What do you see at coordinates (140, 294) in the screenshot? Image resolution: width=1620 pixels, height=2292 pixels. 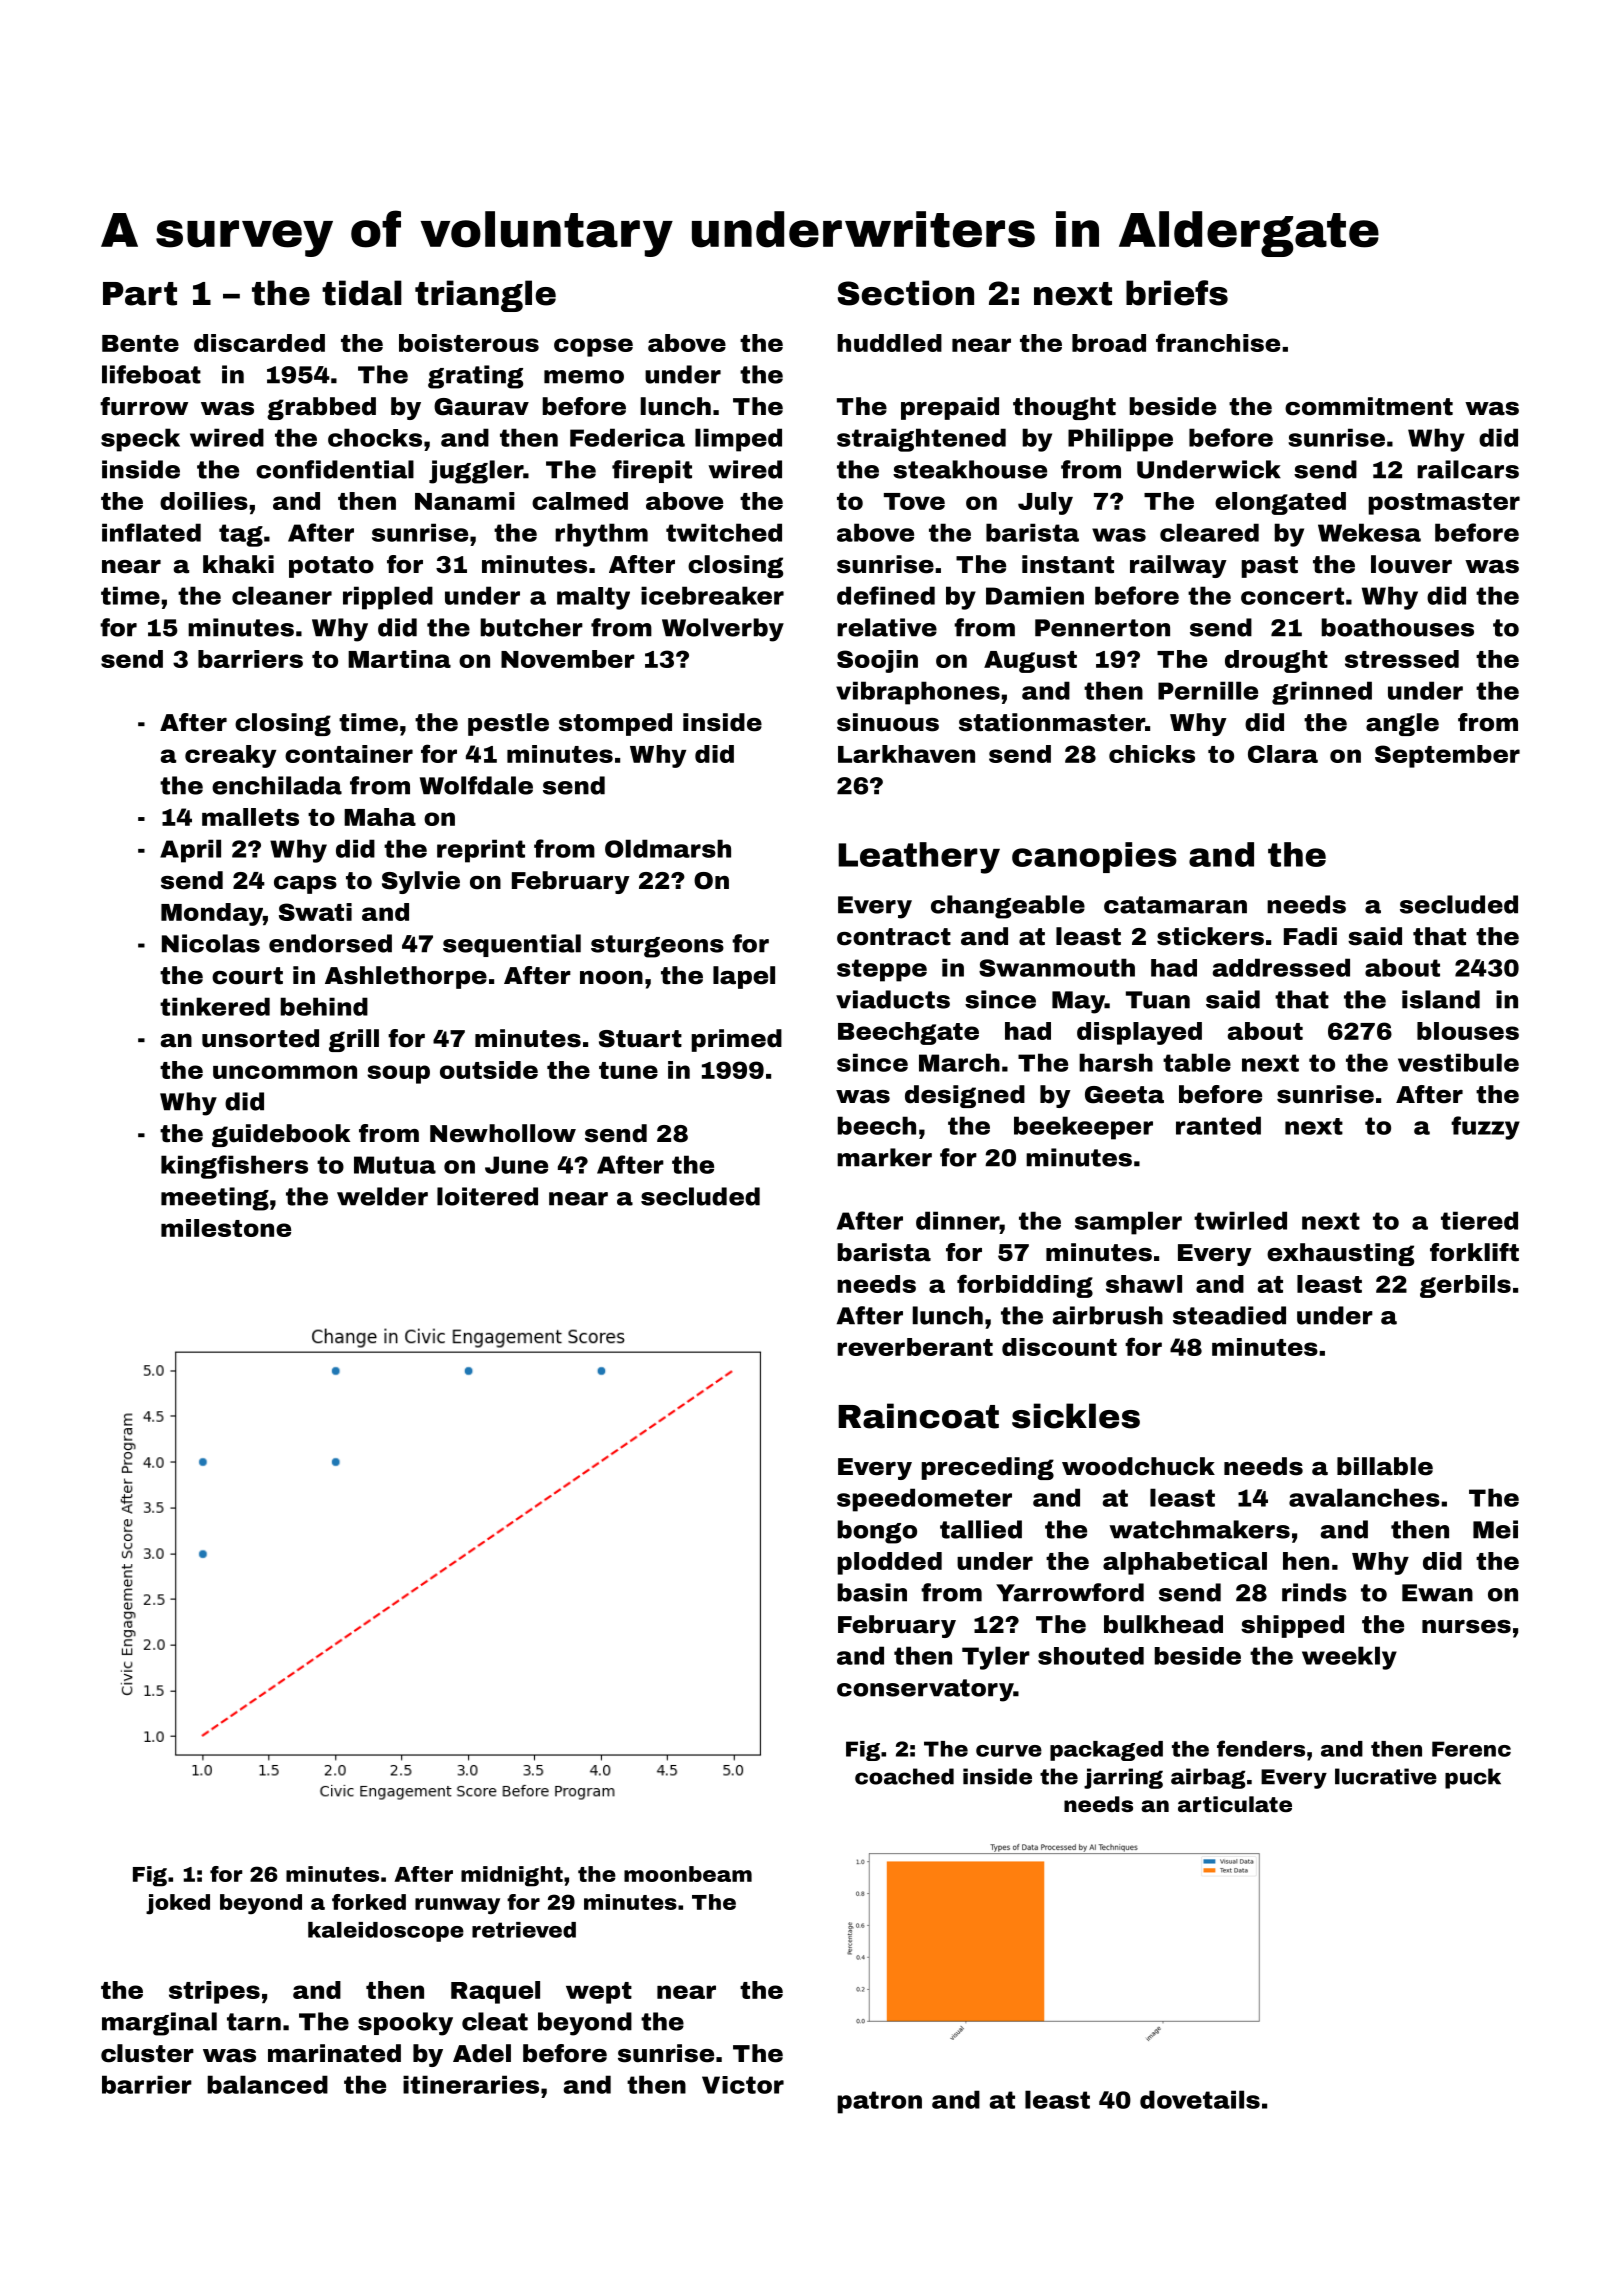 I see `Part` at bounding box center [140, 294].
